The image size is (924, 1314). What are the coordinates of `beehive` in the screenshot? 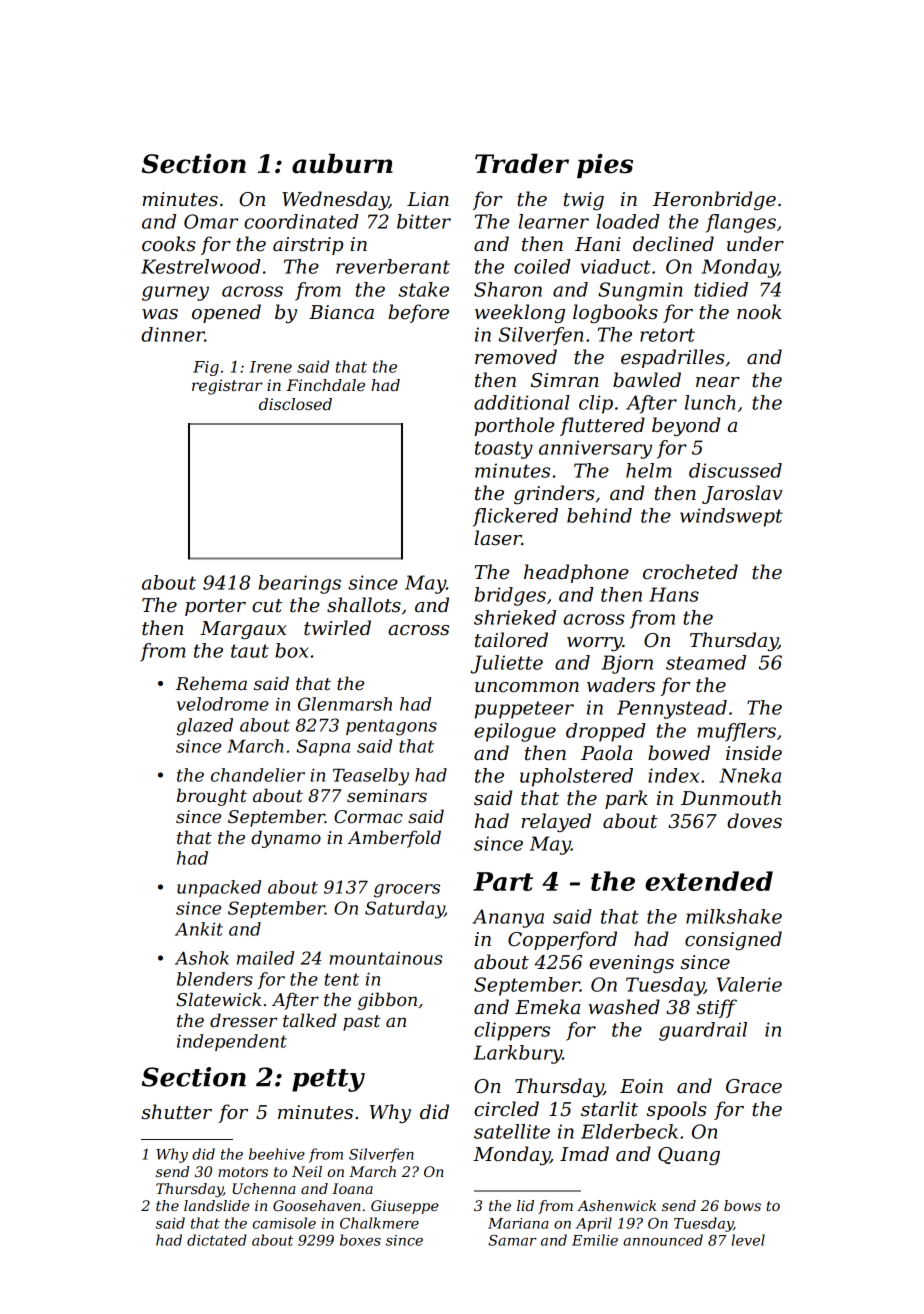 It's located at (277, 1154).
